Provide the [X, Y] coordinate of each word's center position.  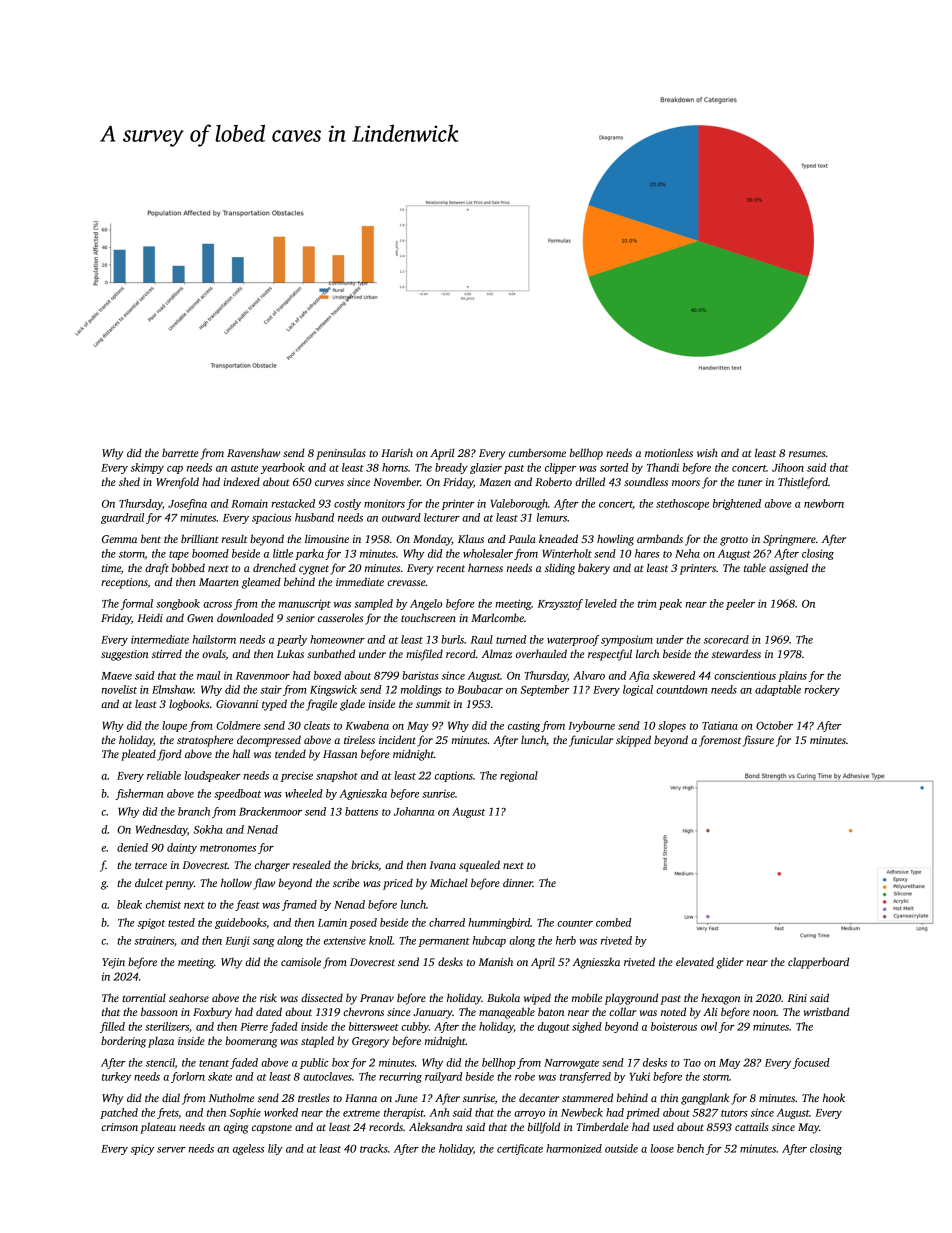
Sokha [208, 829]
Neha [687, 553]
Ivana [442, 865]
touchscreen [428, 617]
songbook [178, 604]
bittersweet [374, 1026]
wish [707, 452]
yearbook [283, 468]
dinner [518, 882]
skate [220, 1076]
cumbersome [537, 452]
